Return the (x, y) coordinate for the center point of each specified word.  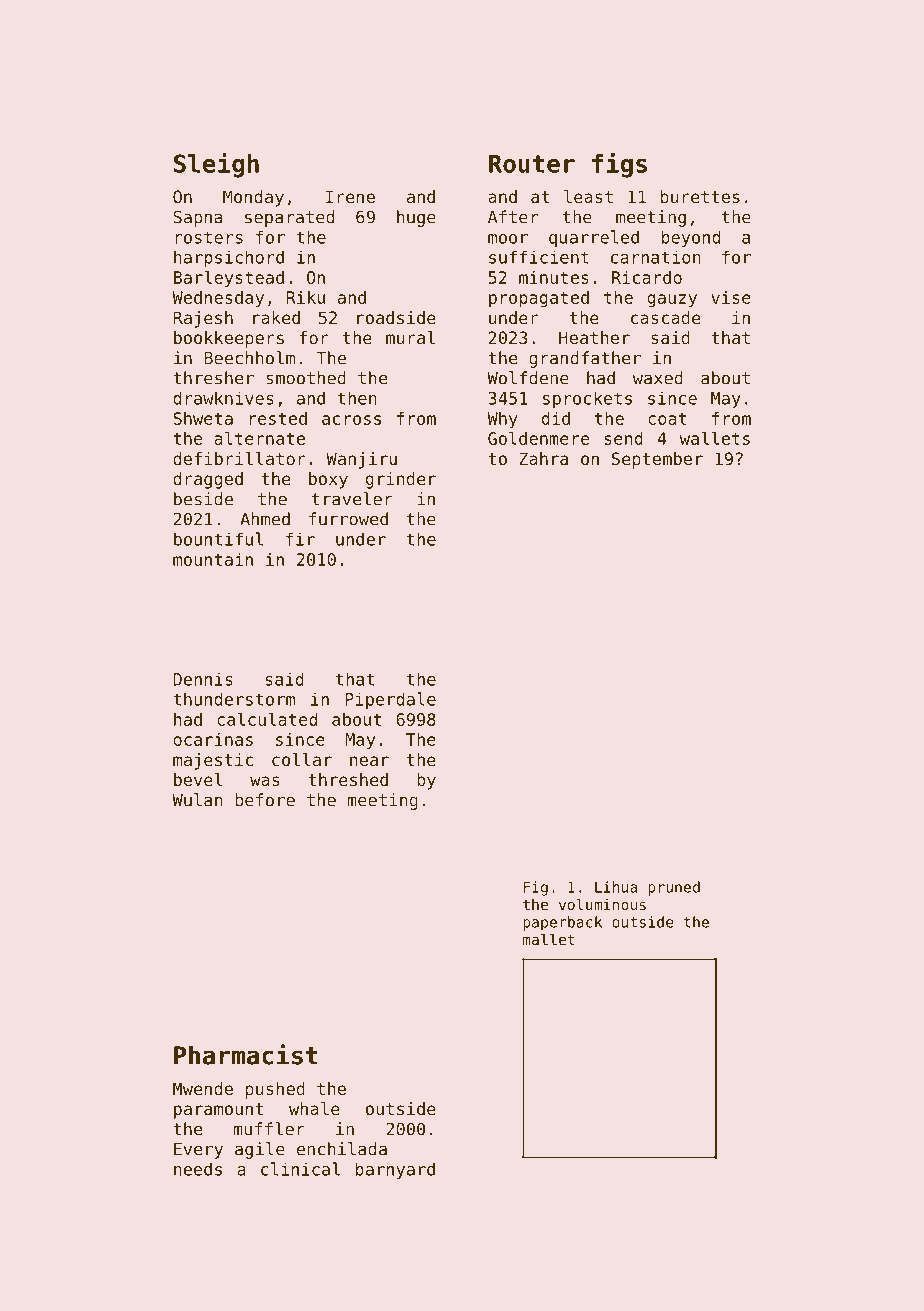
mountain (213, 559)
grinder (401, 480)
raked (276, 317)
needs (198, 1169)
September (657, 460)
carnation (655, 257)
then (357, 398)
